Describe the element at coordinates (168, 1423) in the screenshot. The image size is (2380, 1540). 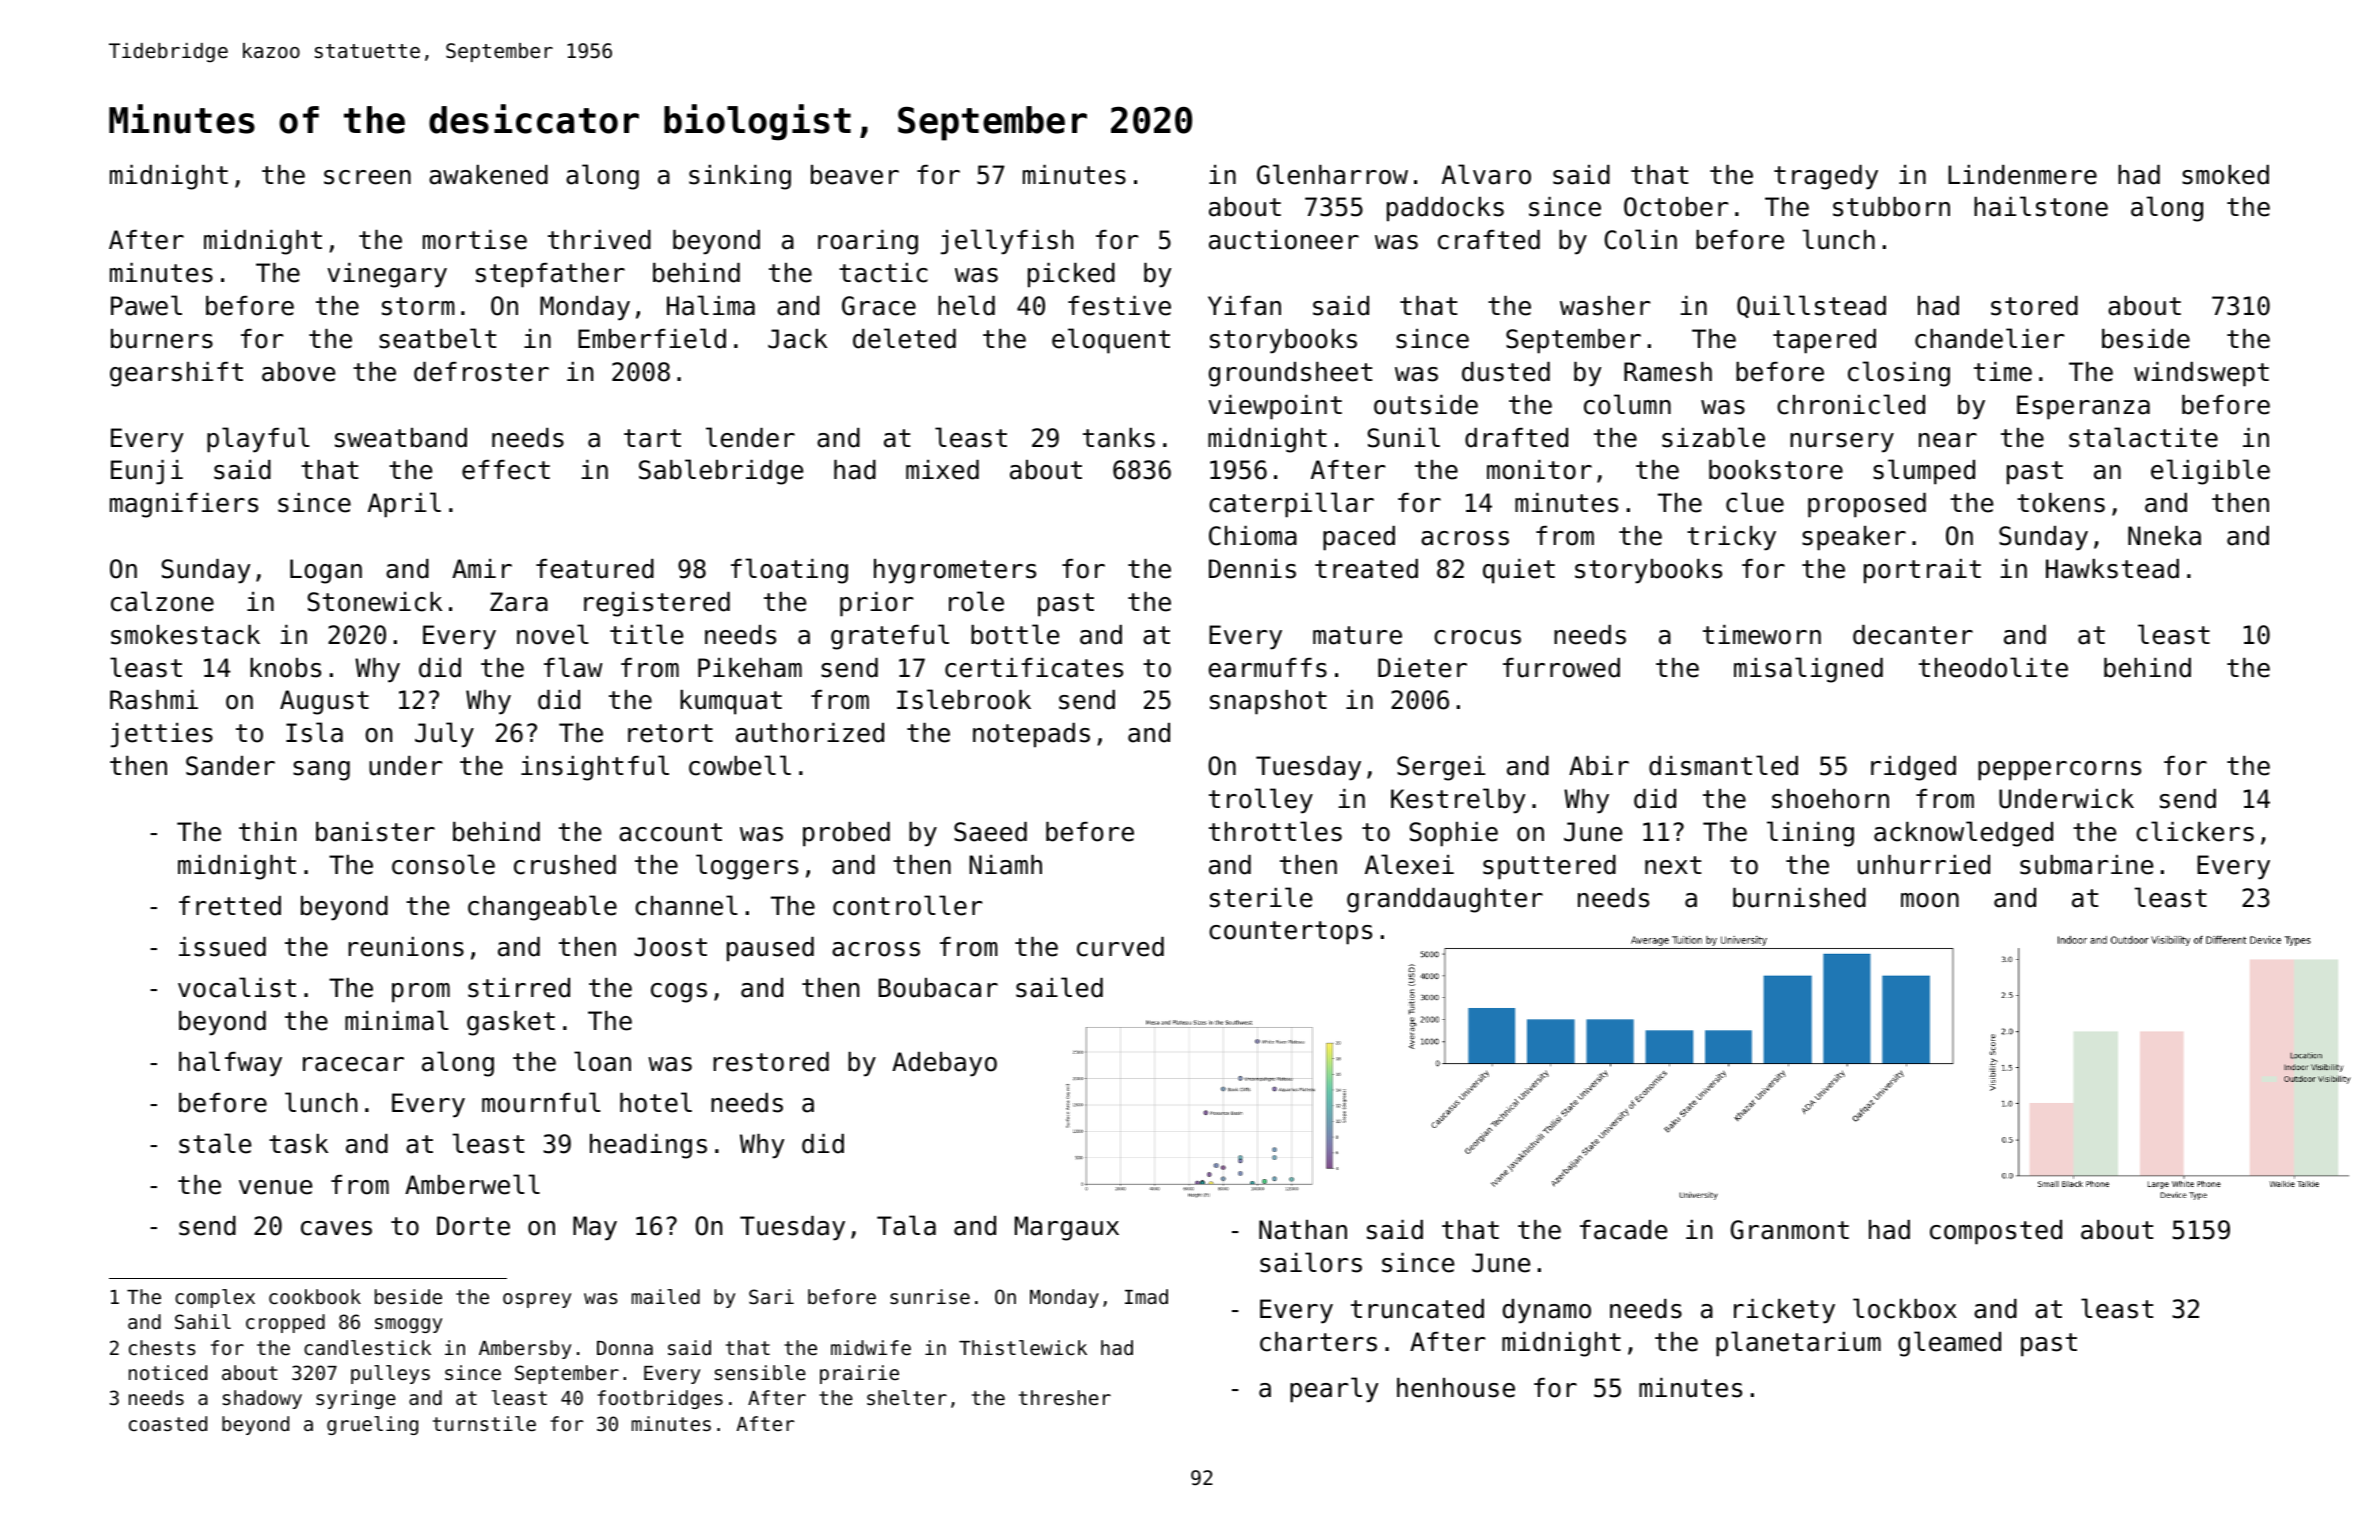
I see `coasted` at that location.
